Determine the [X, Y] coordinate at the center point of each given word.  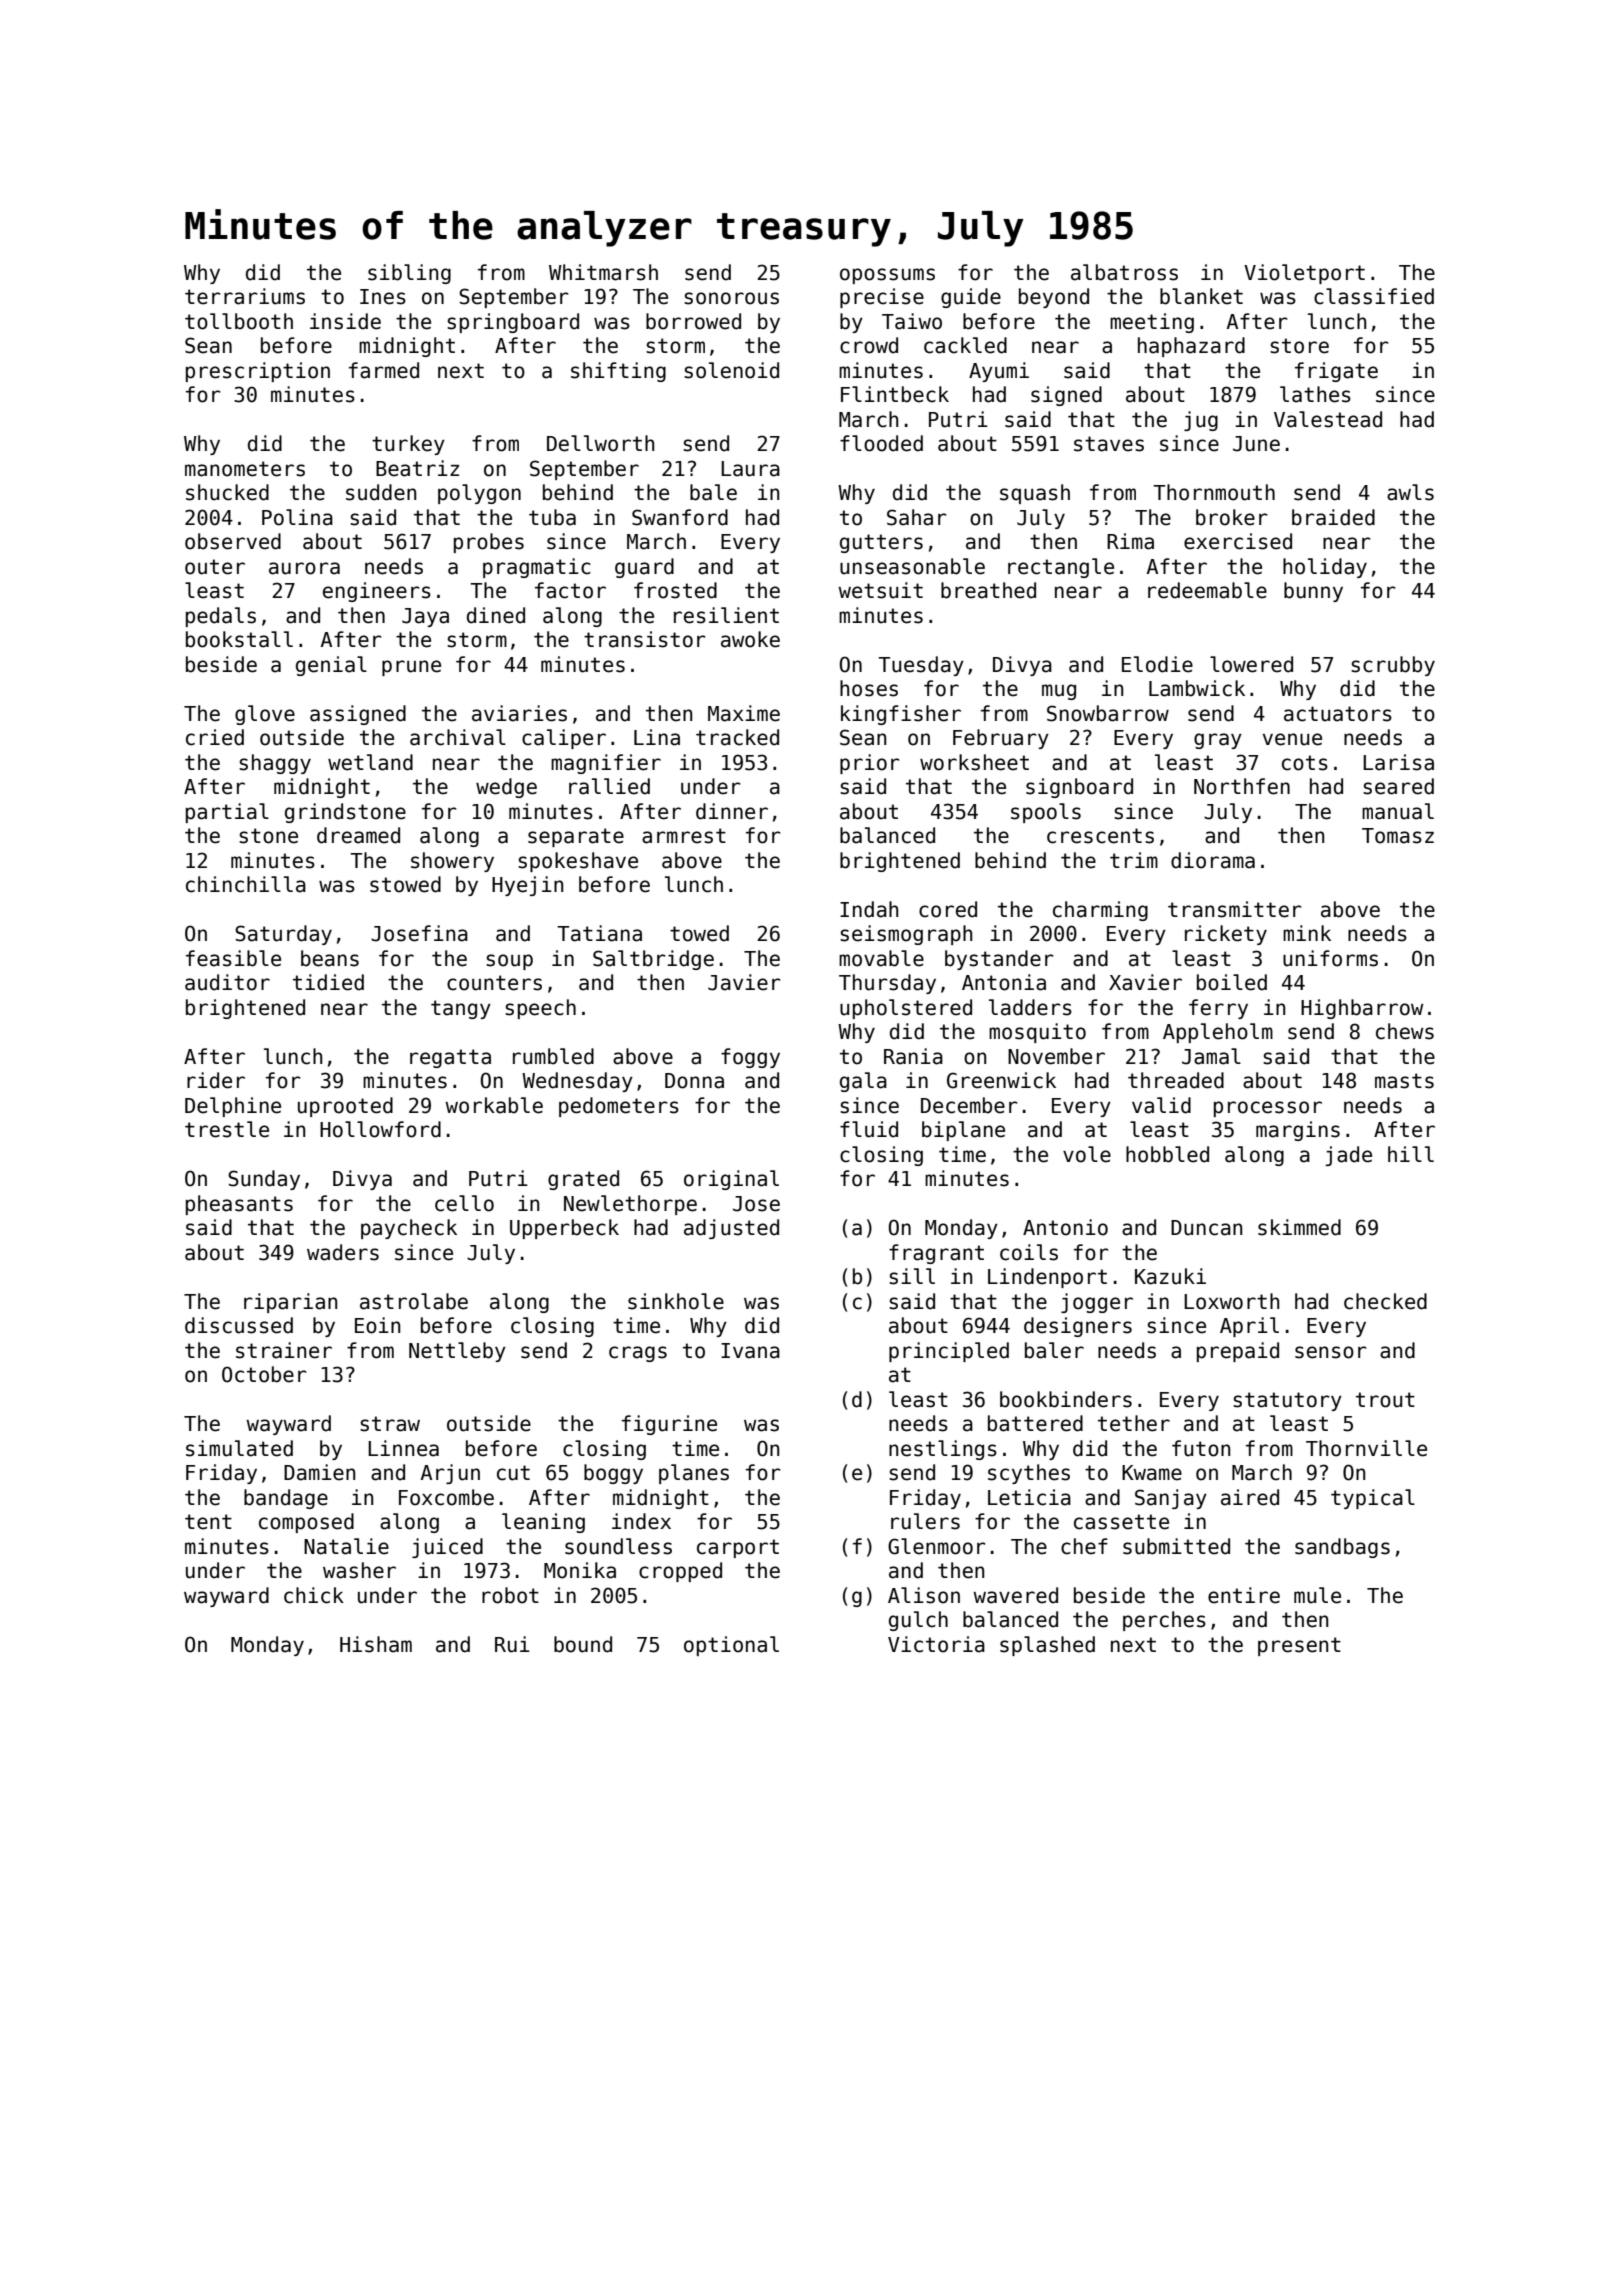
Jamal [1211, 1056]
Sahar [917, 517]
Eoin [377, 1325]
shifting [618, 372]
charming [1100, 911]
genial [331, 666]
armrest [684, 836]
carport [738, 1548]
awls [1410, 492]
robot [510, 1595]
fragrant [936, 1254]
